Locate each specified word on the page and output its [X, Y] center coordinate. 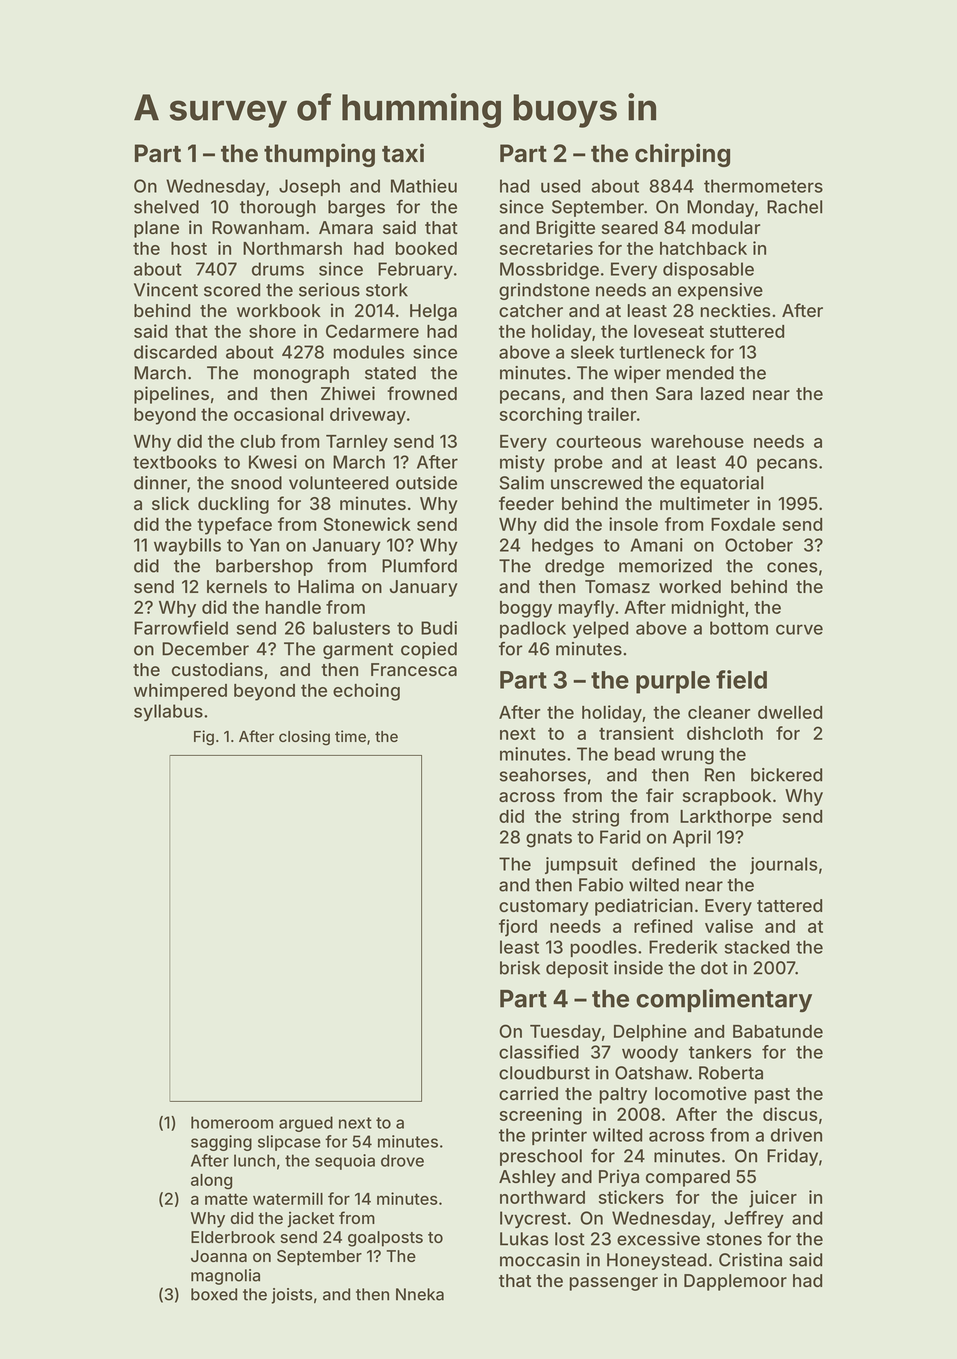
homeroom [232, 1122]
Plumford [419, 565]
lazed [722, 393]
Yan [264, 545]
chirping [682, 155]
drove [402, 1160]
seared [630, 227]
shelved [166, 207]
